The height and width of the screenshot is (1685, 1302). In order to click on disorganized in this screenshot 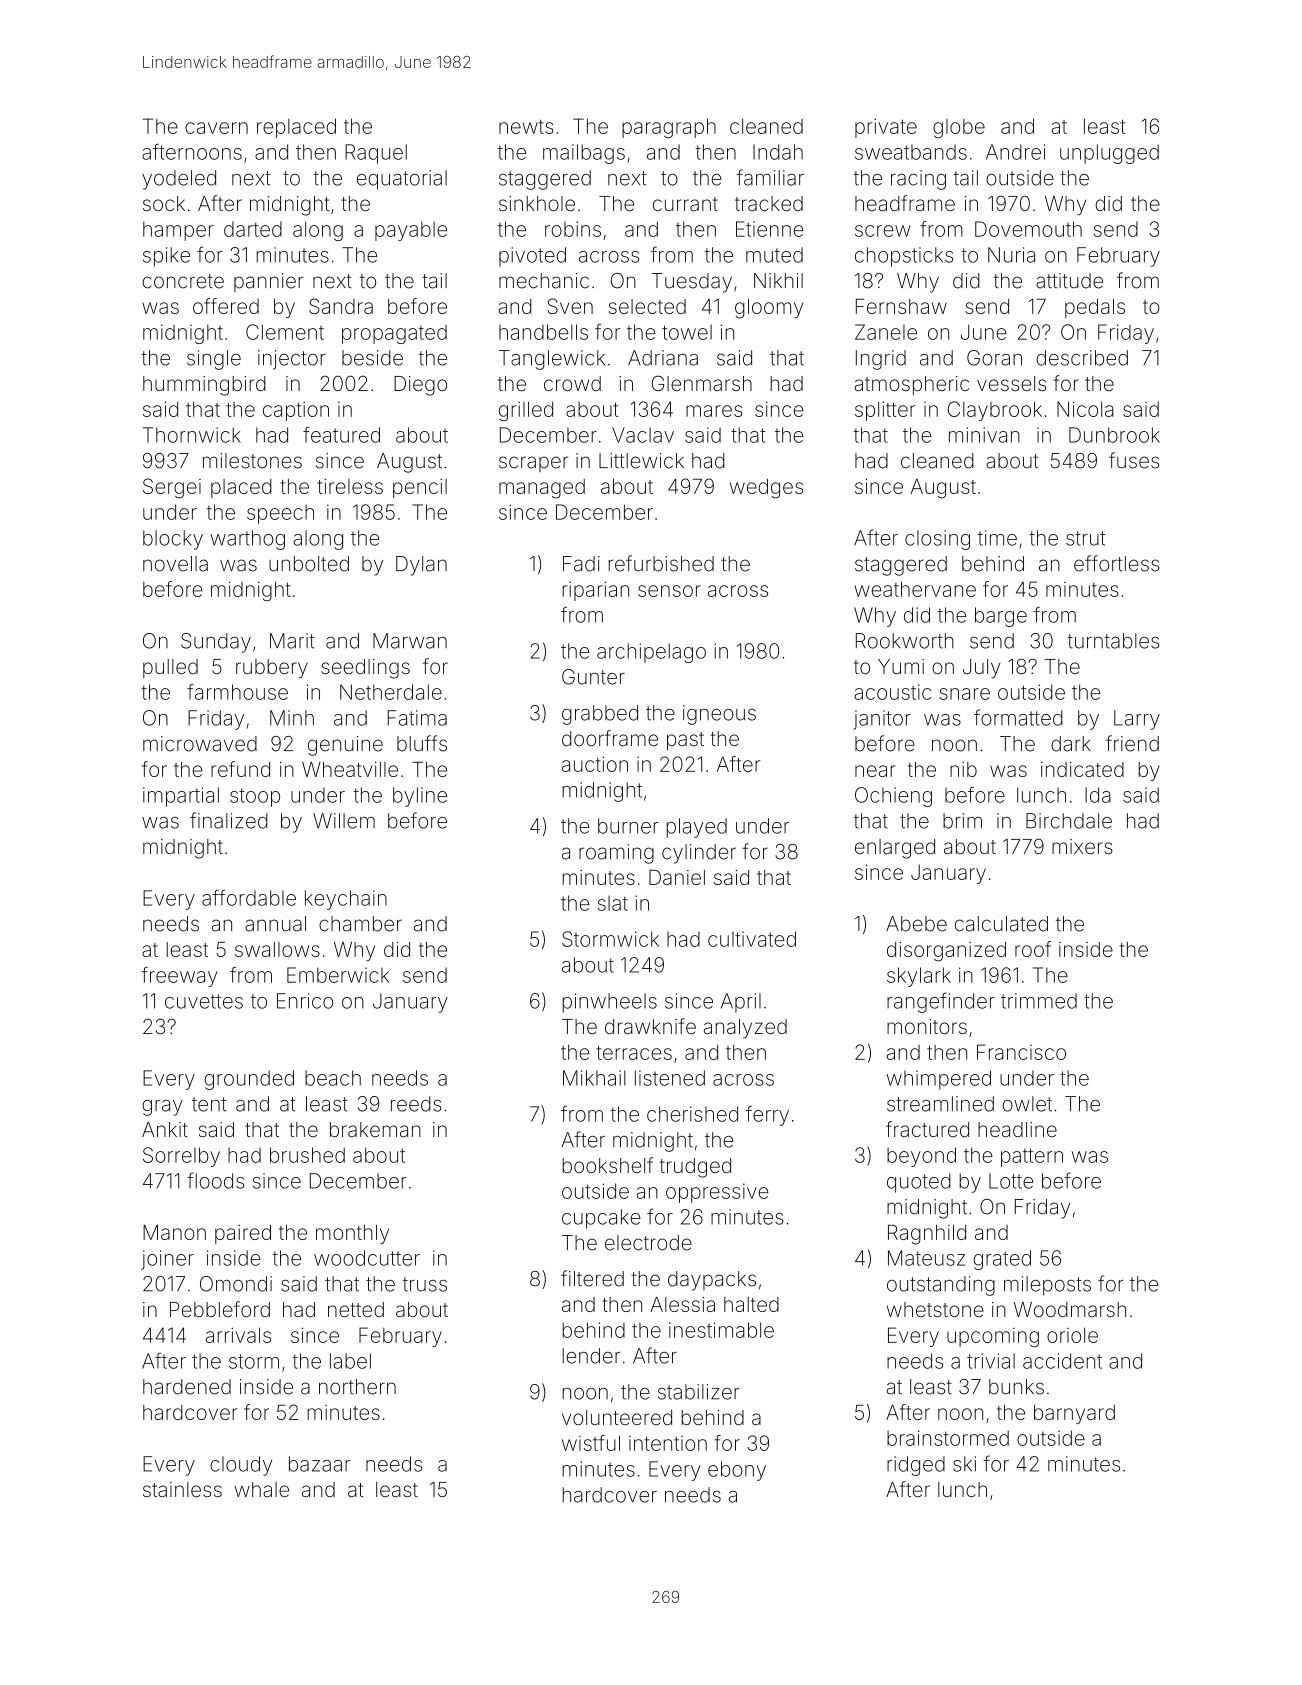, I will do `click(946, 952)`.
